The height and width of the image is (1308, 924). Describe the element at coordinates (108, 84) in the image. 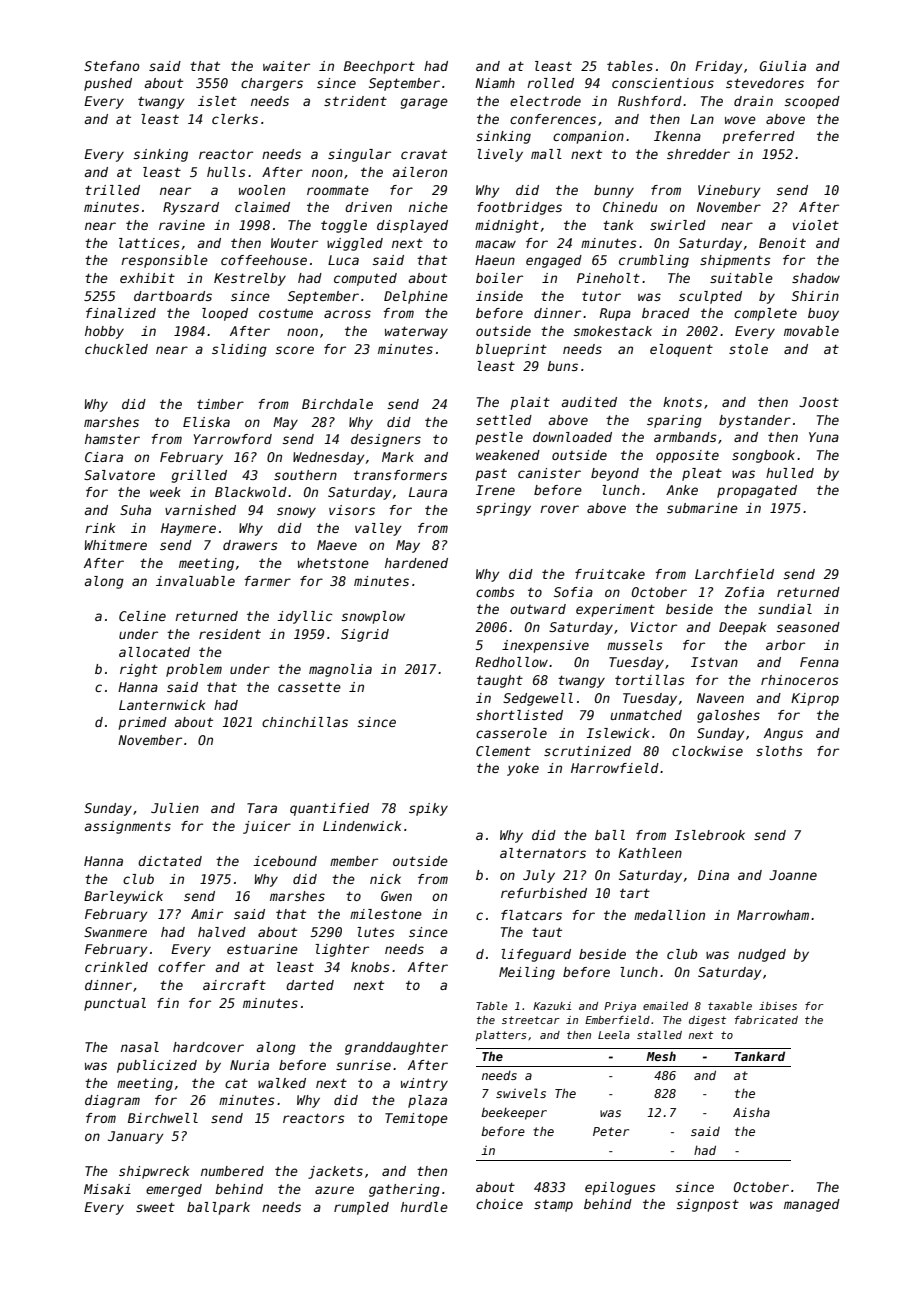

I see `pushed` at that location.
